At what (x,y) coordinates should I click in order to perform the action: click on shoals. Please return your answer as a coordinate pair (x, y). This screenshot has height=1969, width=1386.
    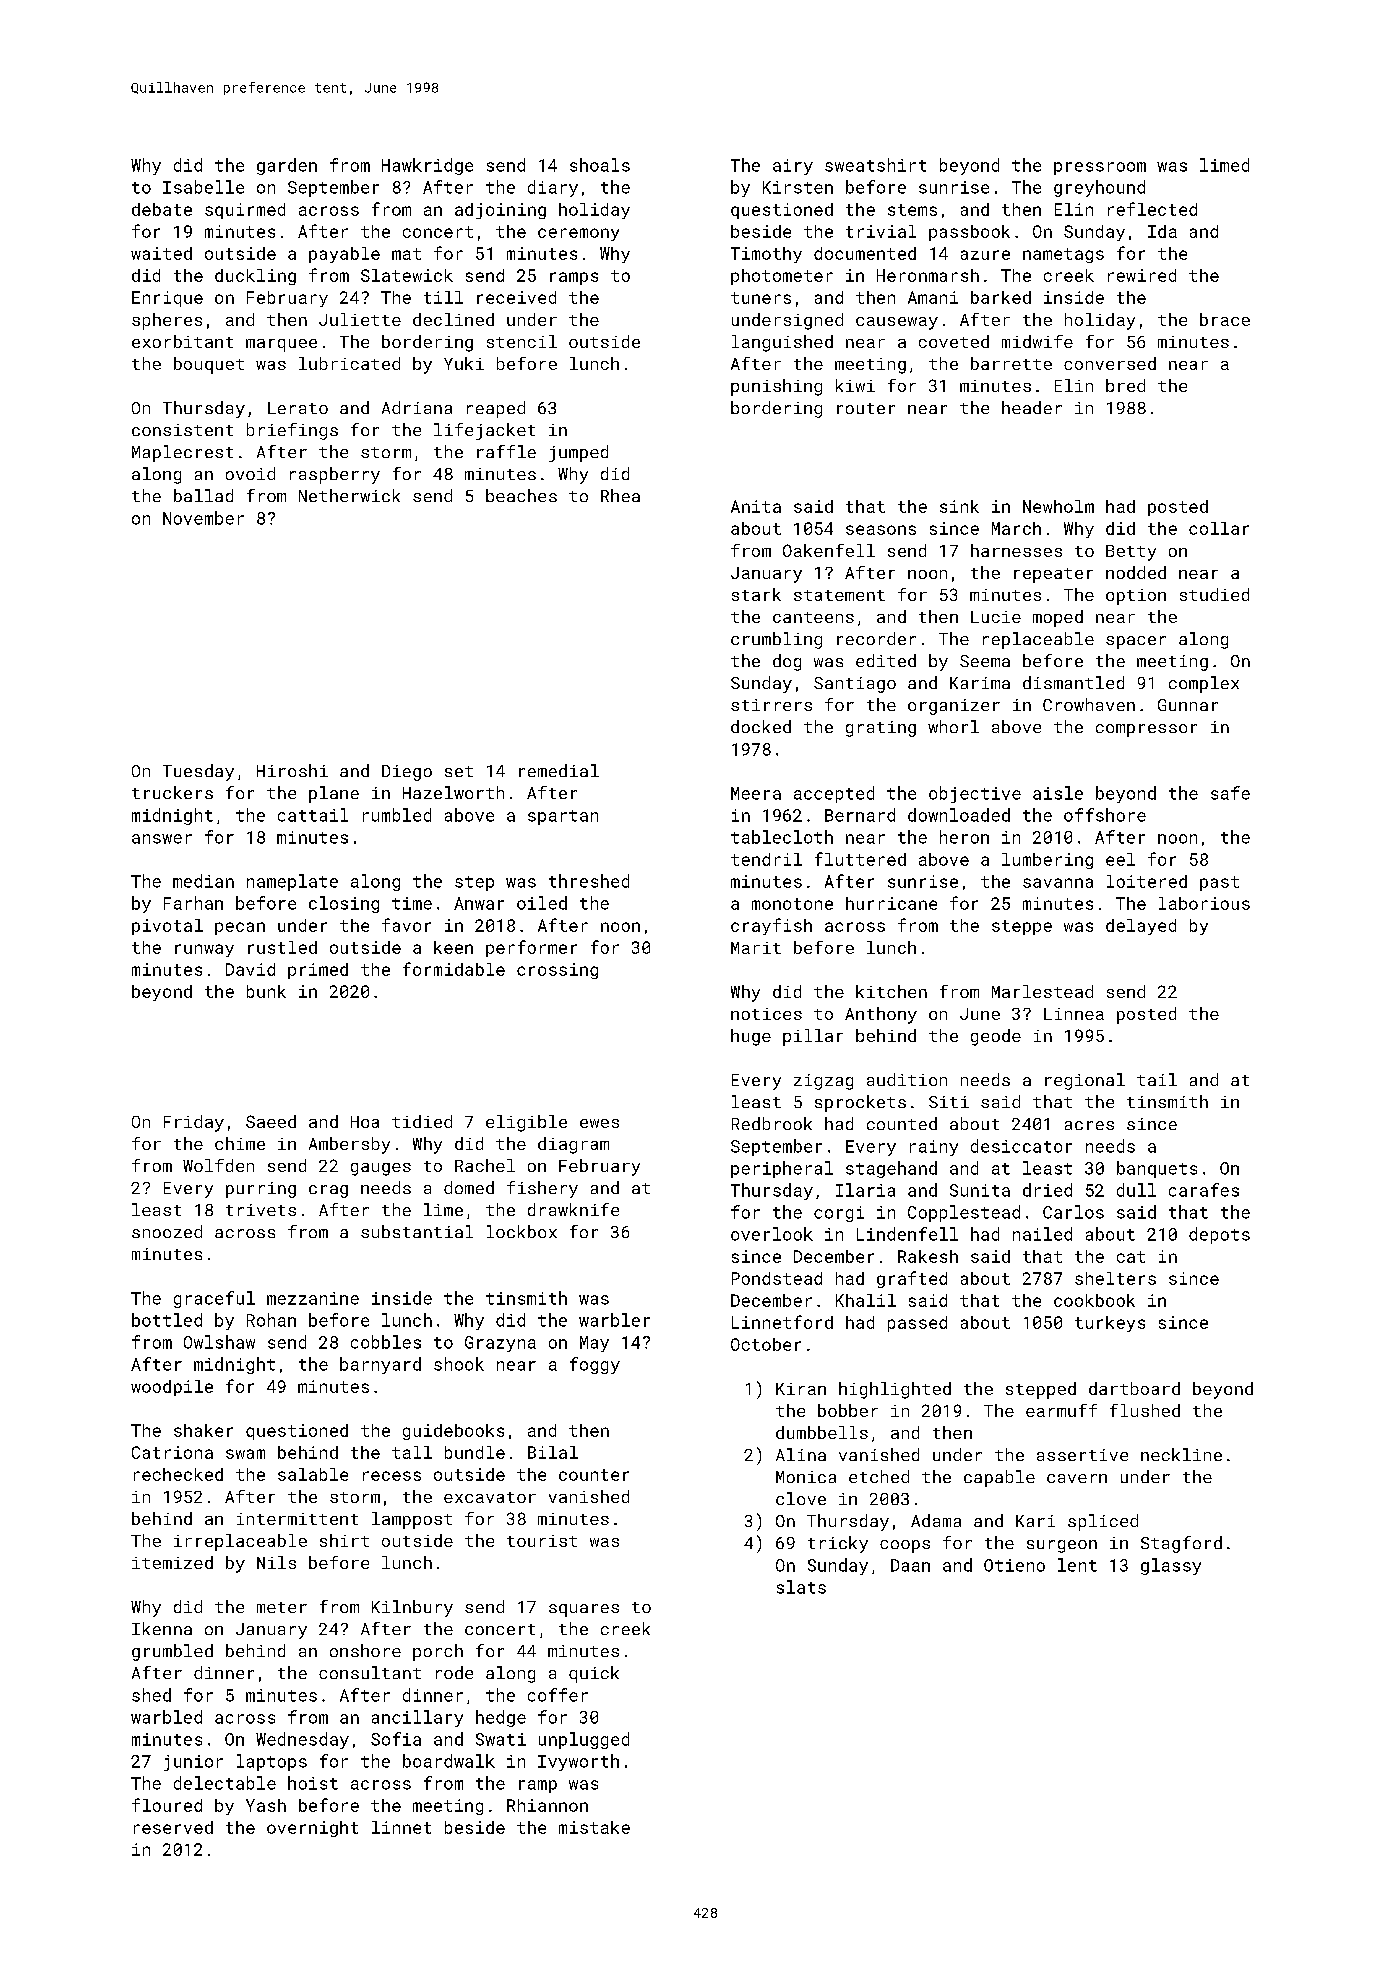
    Looking at the image, I should click on (600, 165).
